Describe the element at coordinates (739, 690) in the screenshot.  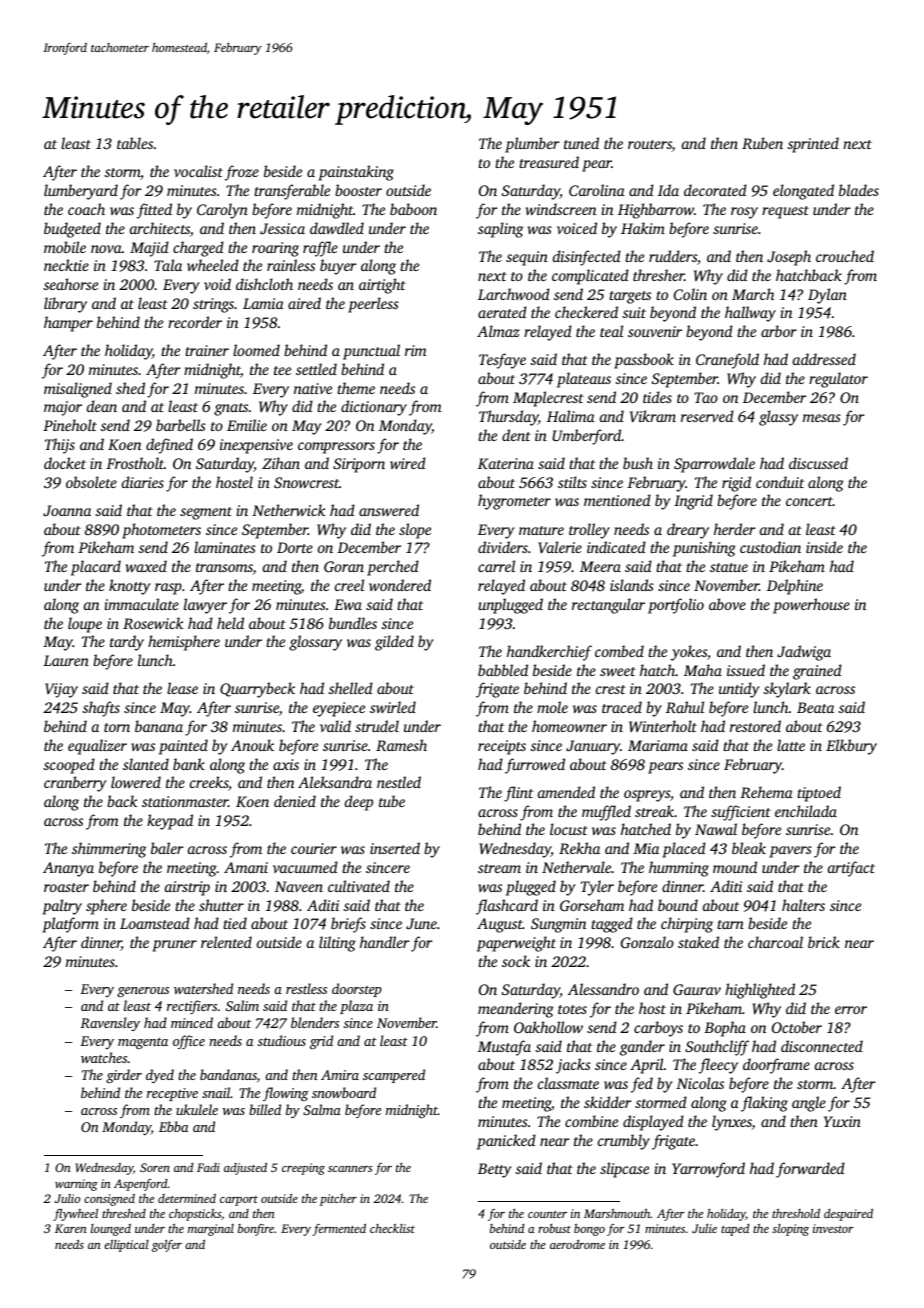
I see `untidy` at that location.
